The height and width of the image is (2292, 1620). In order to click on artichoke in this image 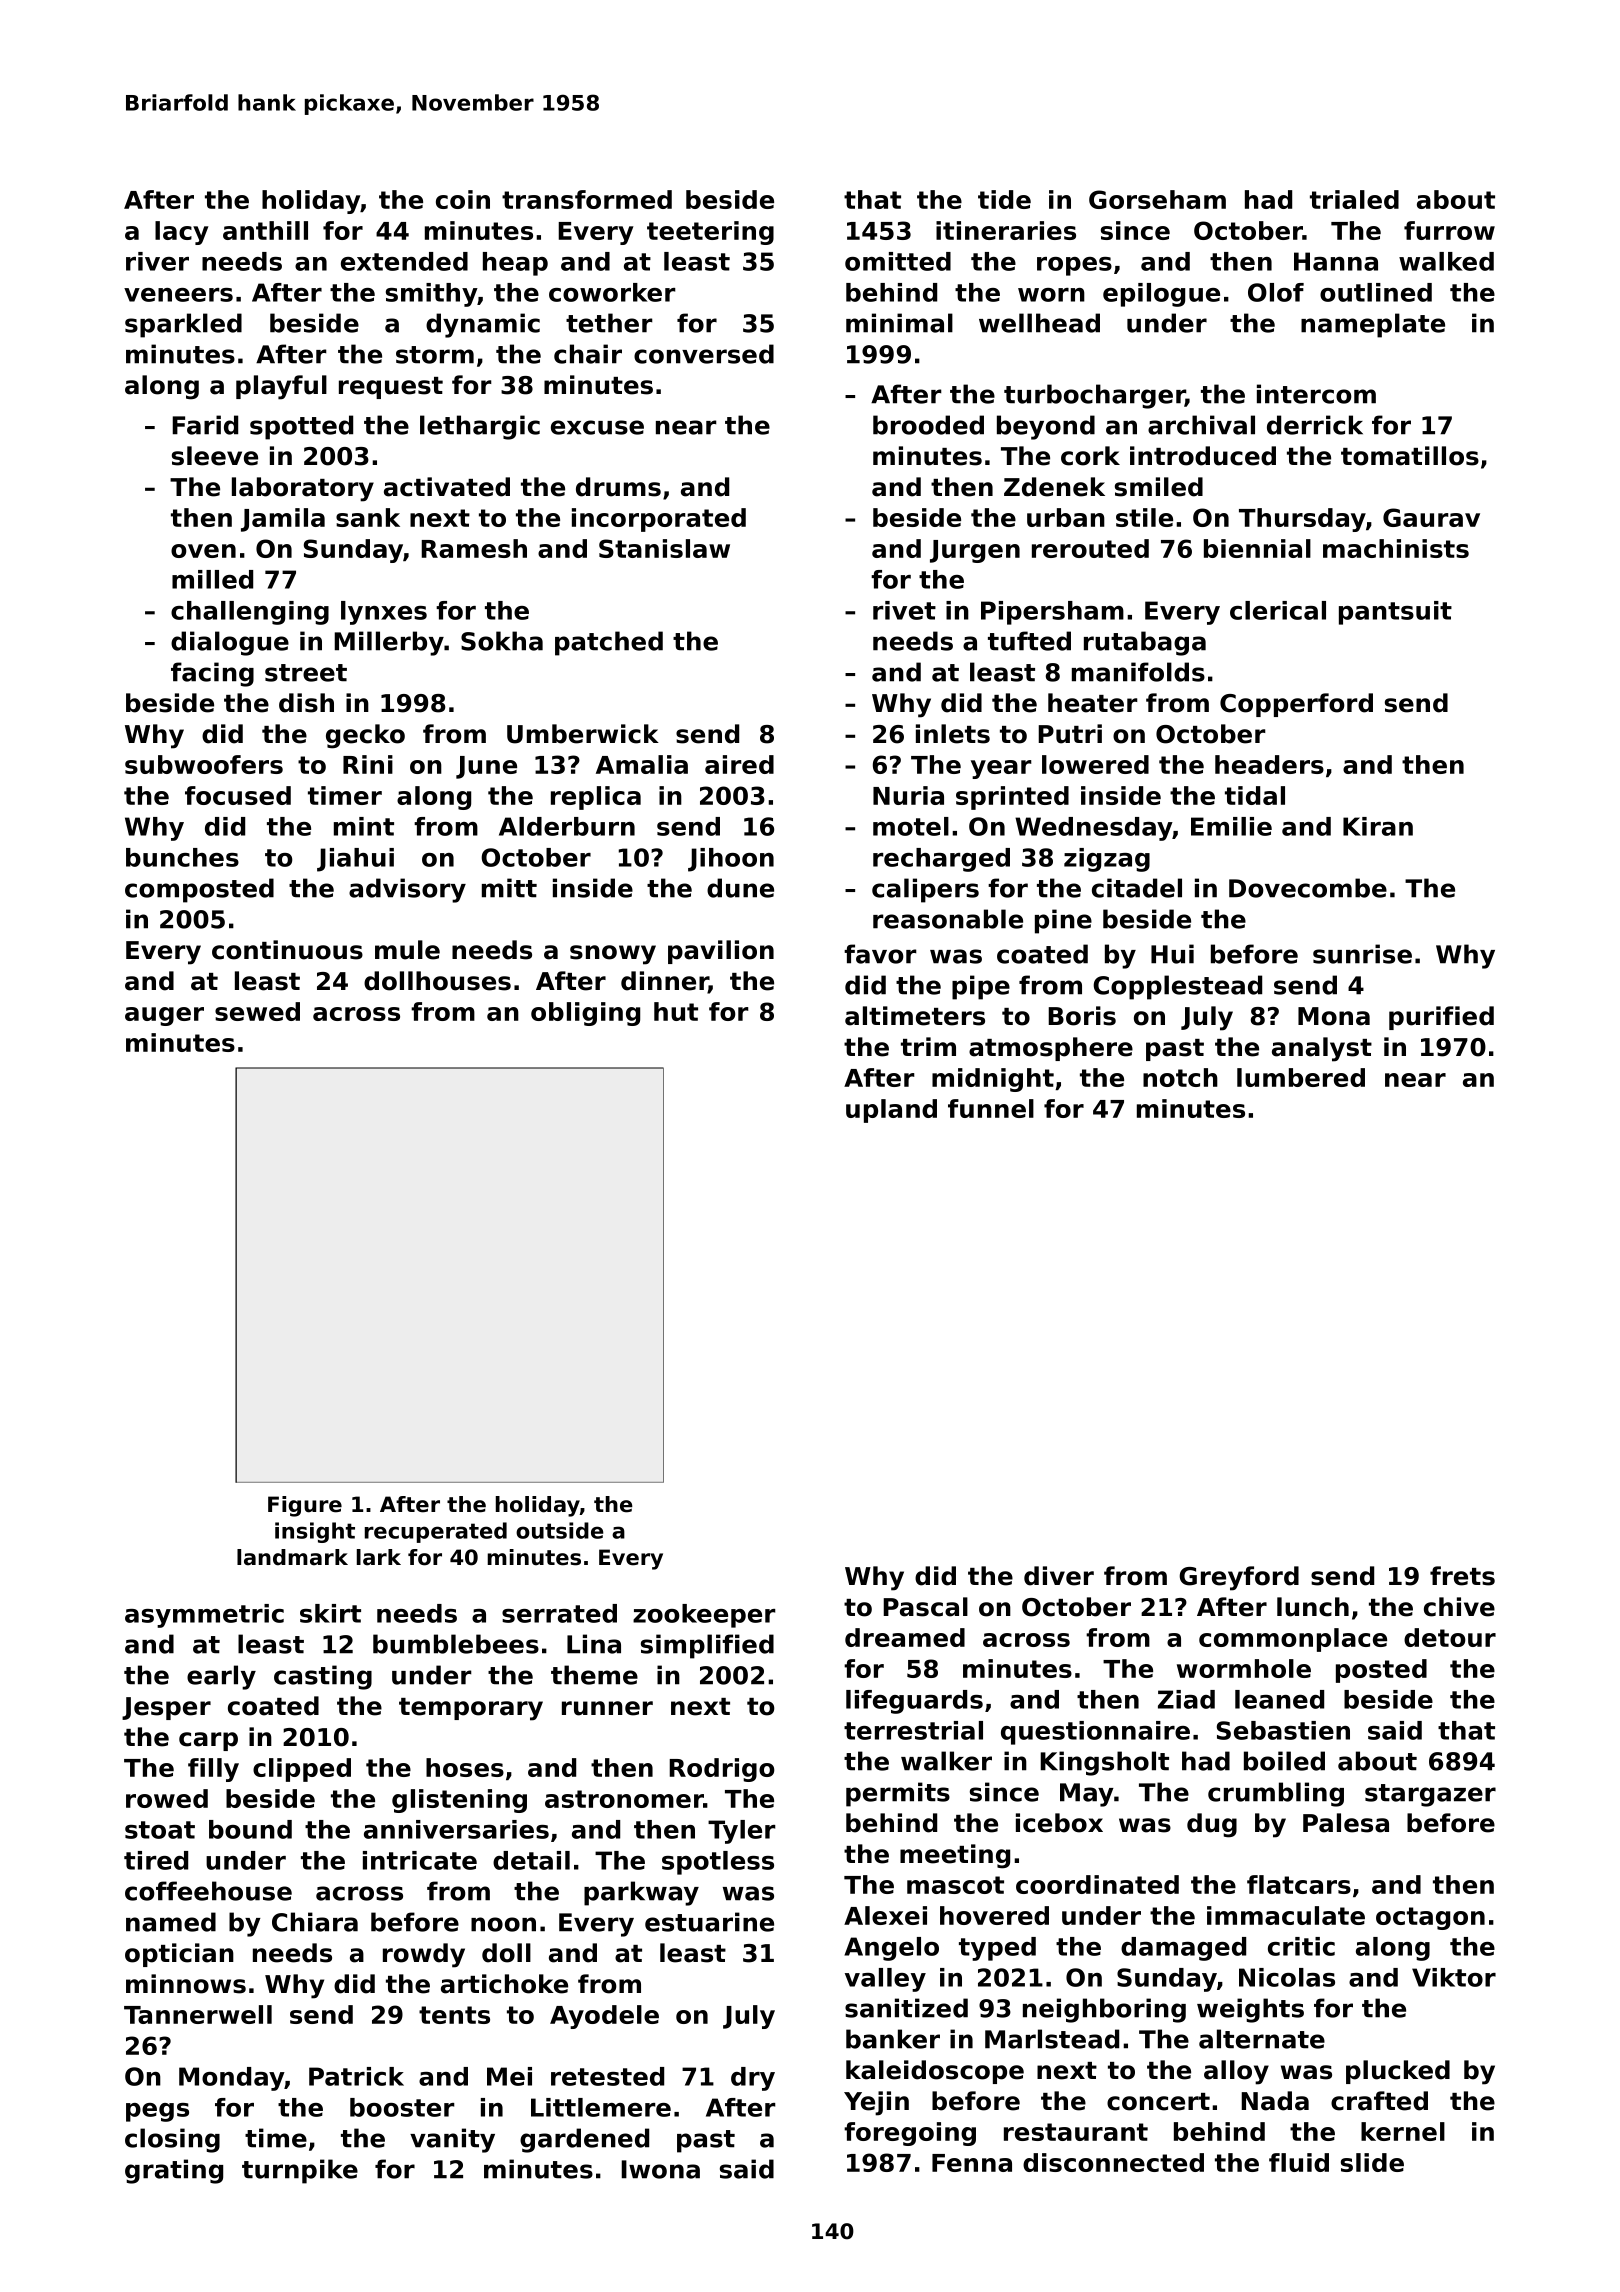, I will do `click(504, 1984)`.
